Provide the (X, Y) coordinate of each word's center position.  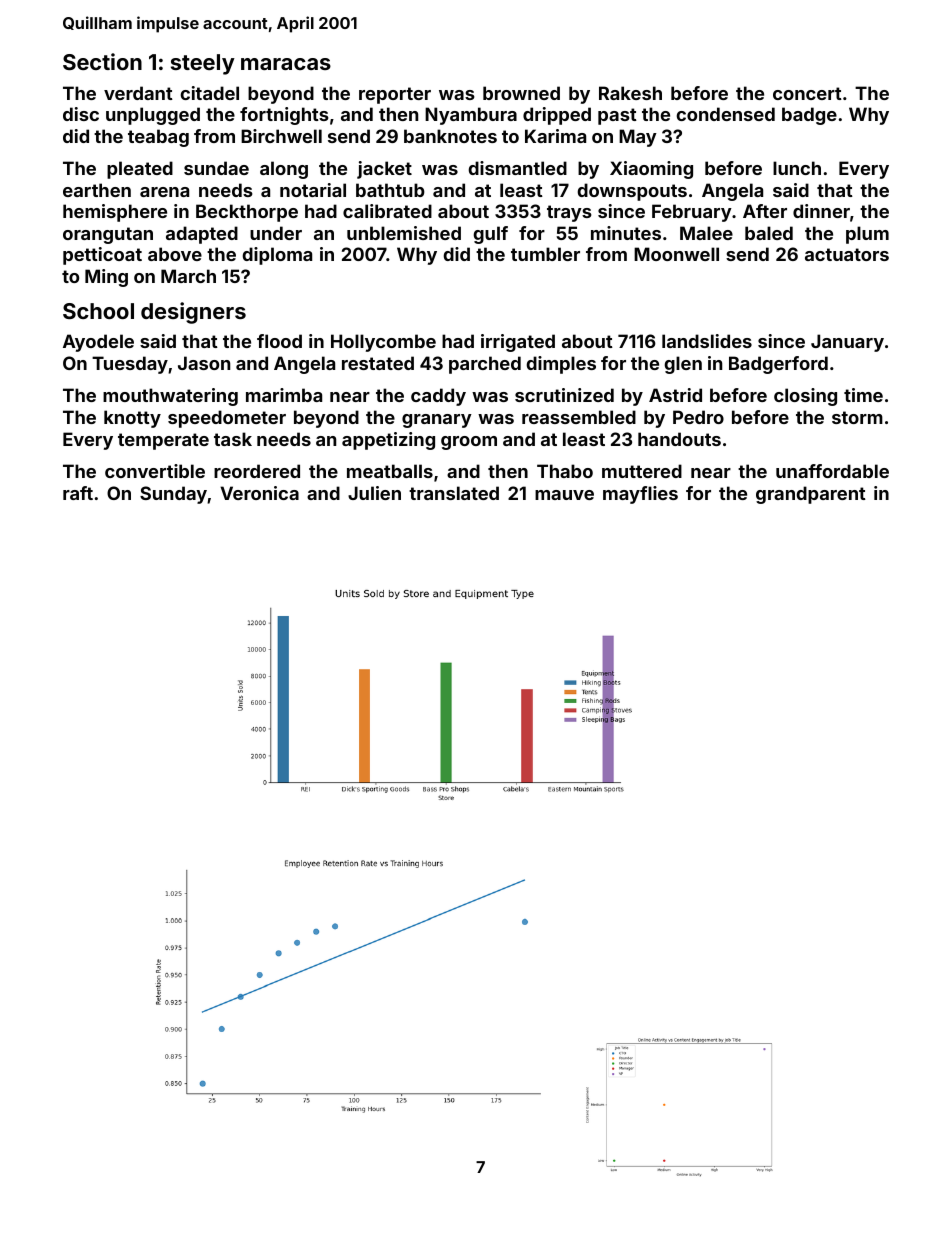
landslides (707, 341)
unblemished (404, 233)
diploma (277, 256)
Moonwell (676, 254)
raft (78, 493)
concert (807, 93)
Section (102, 61)
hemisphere (115, 213)
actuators (847, 254)
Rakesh (630, 93)
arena (164, 192)
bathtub (390, 190)
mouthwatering (170, 397)
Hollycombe (383, 343)
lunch (797, 168)
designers (193, 313)
